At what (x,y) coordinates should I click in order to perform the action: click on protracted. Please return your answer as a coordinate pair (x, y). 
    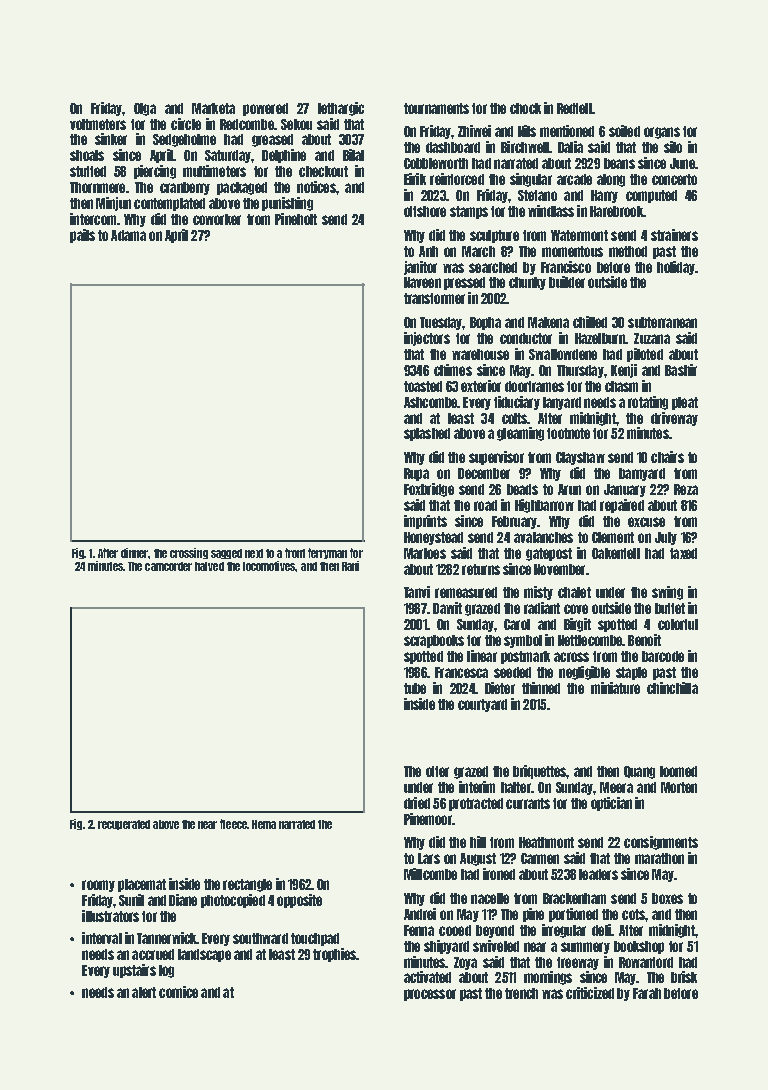
    Looking at the image, I should click on (476, 804).
